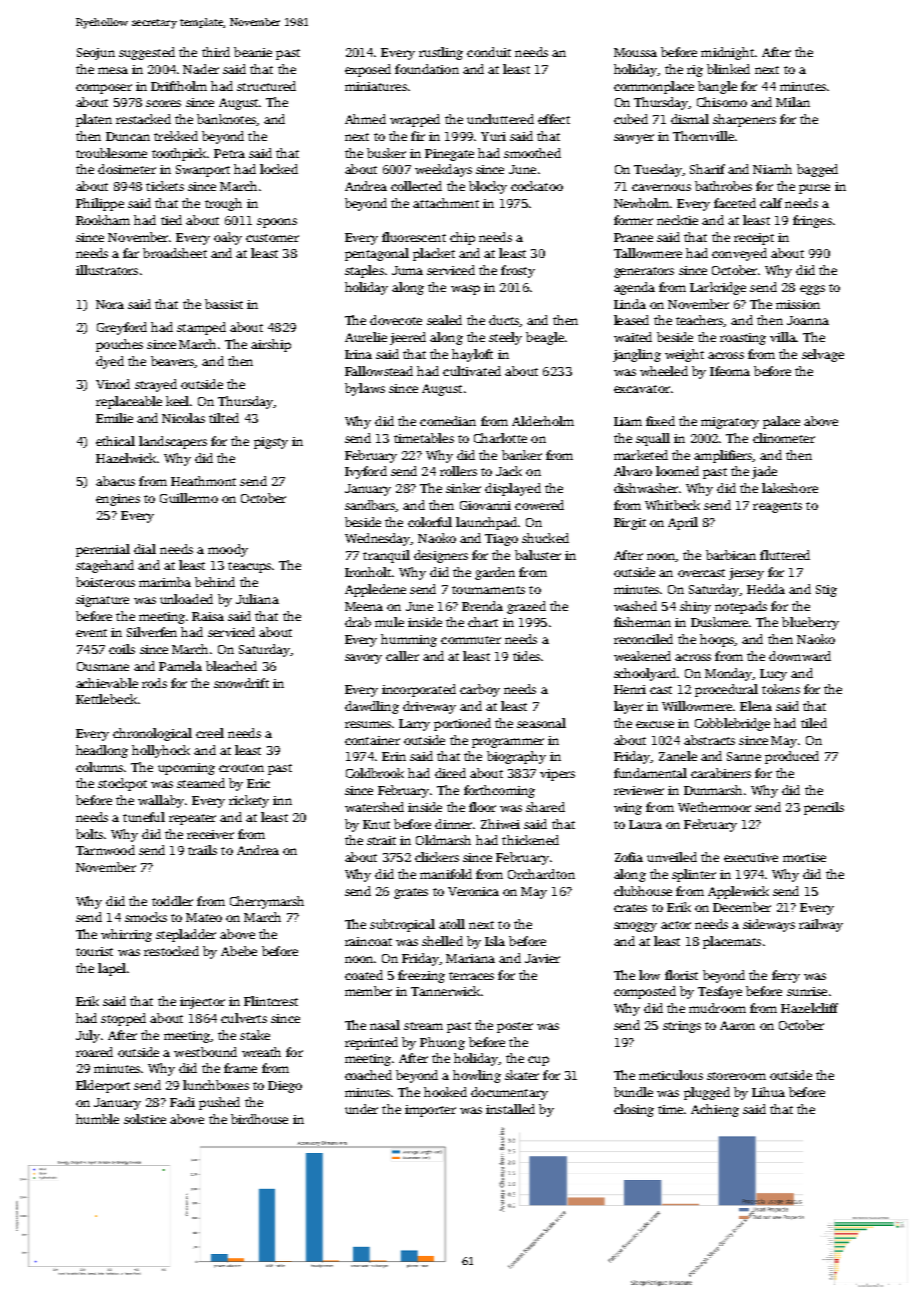 The height and width of the image is (1308, 924). Describe the element at coordinates (768, 1092) in the image. I see `Lihua` at that location.
